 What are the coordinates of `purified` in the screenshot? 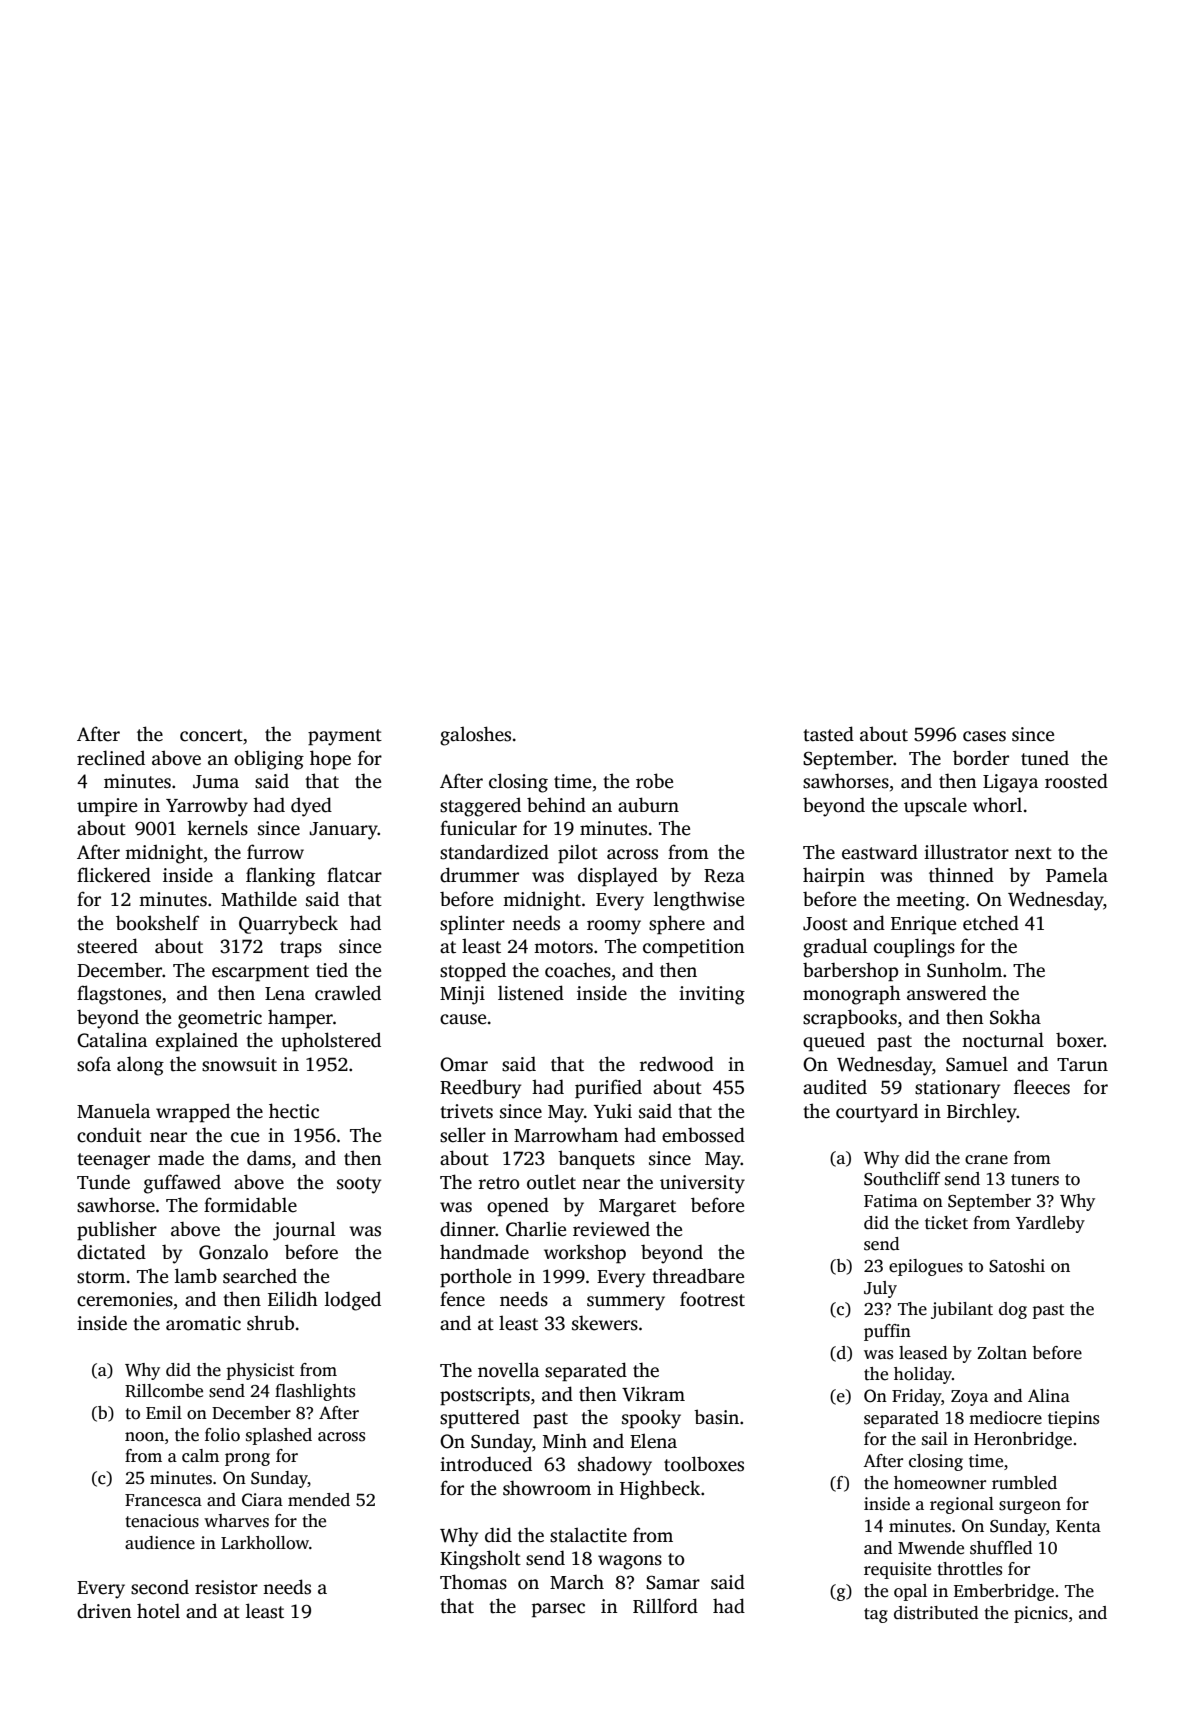 It's located at (608, 1089).
